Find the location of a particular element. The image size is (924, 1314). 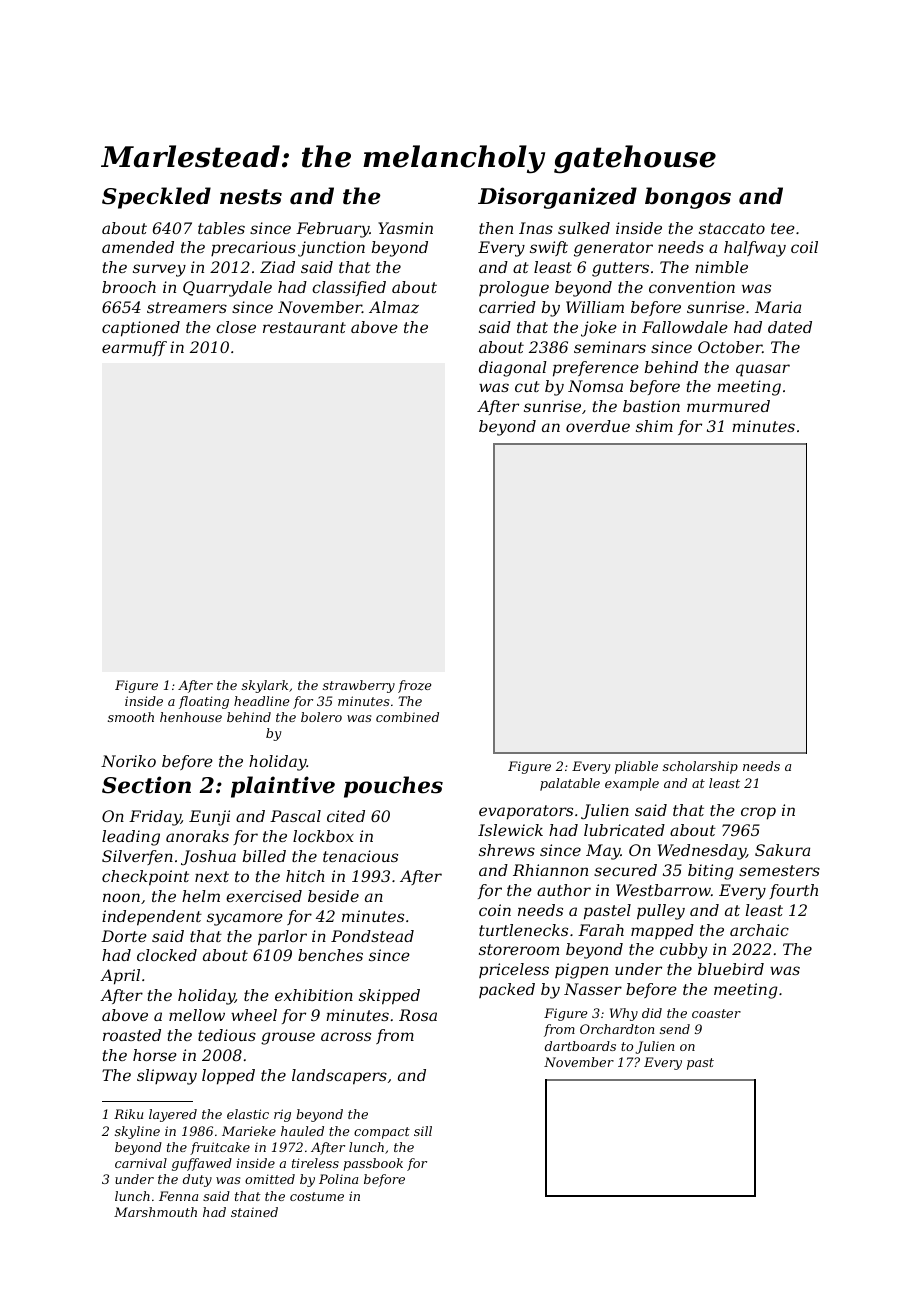

smooth is located at coordinates (131, 717).
